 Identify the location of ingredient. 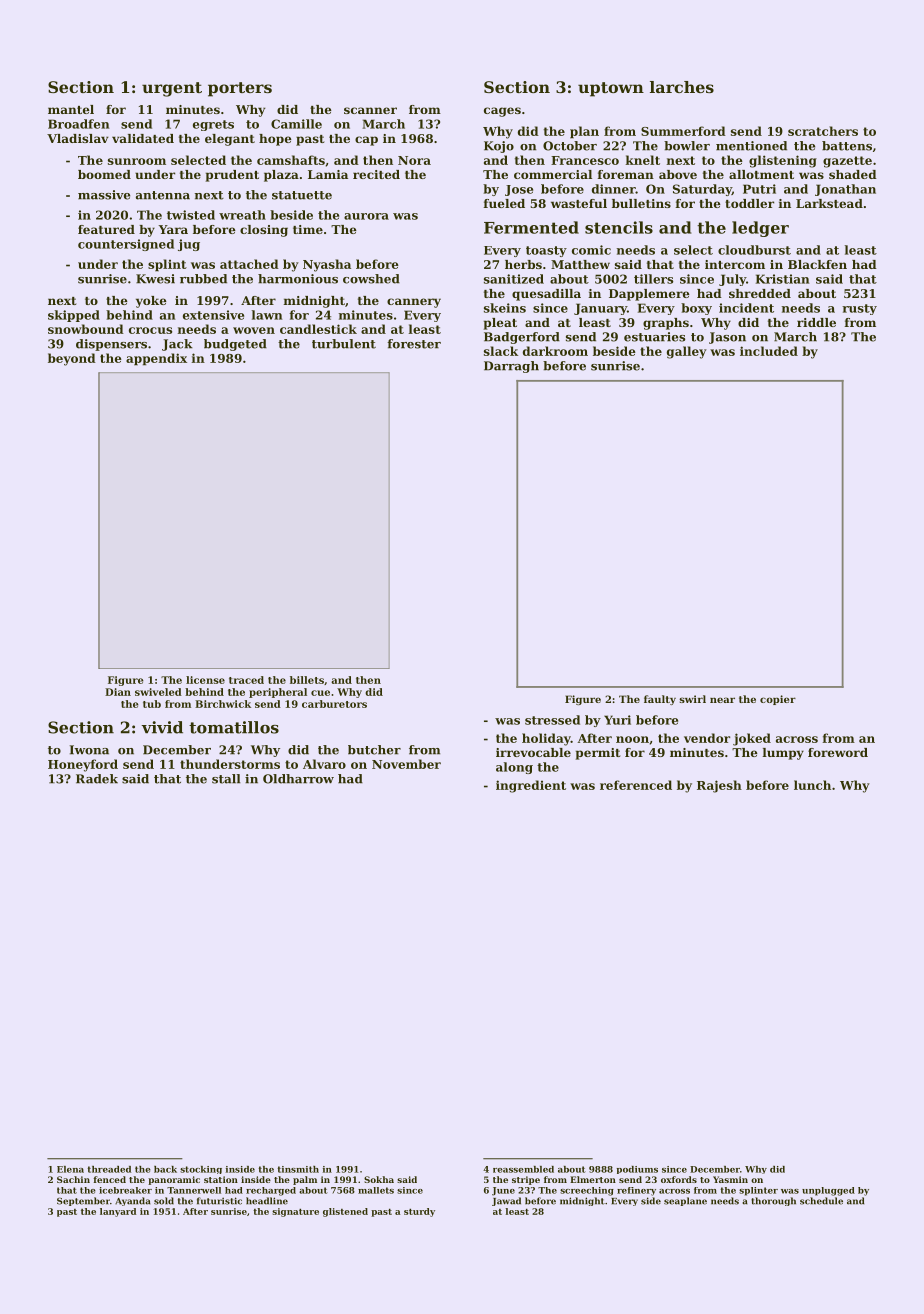
(531, 786).
